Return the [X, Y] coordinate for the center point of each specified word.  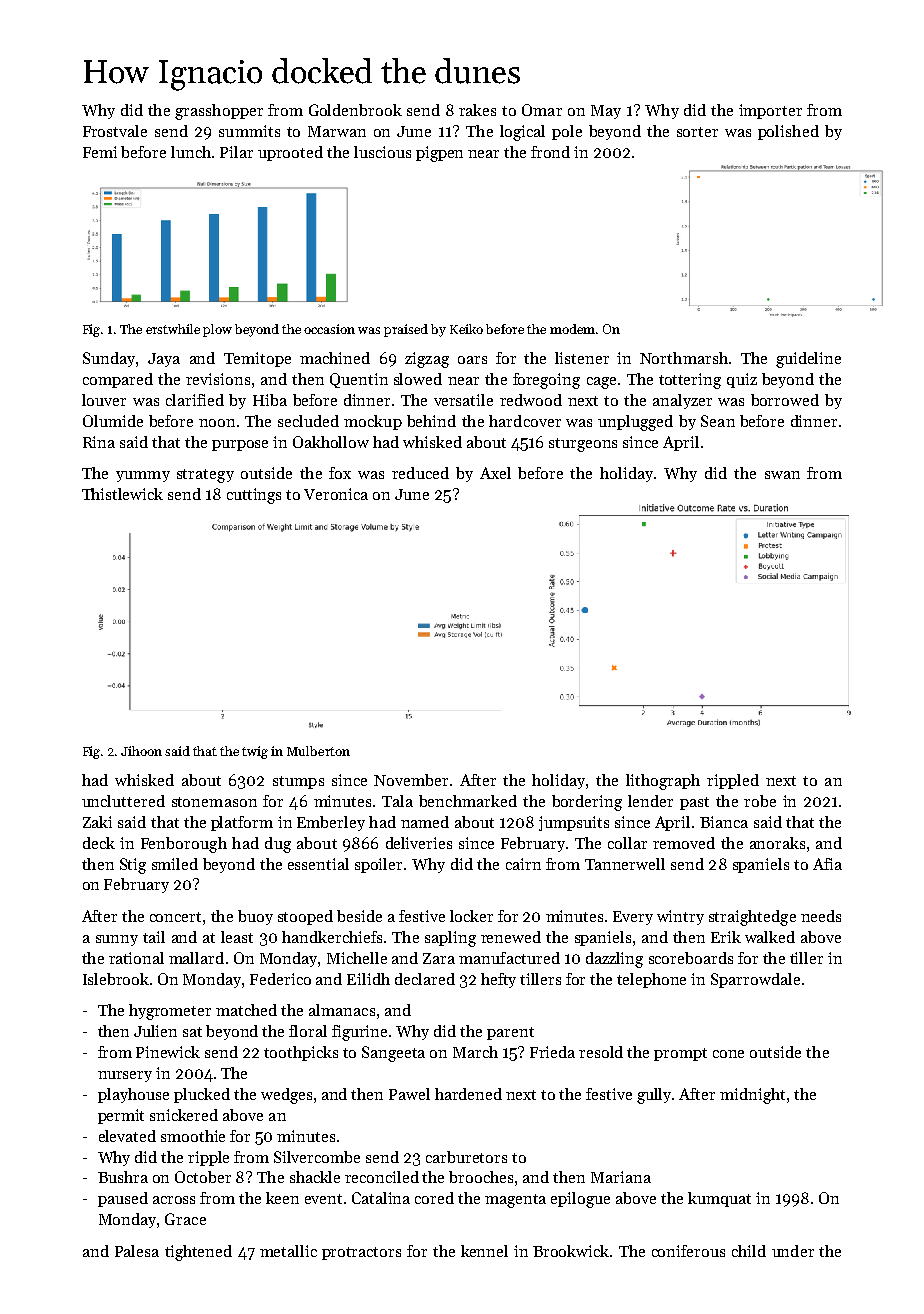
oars [472, 360]
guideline [808, 360]
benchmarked [468, 801]
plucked [202, 1095]
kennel [484, 1251]
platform [242, 823]
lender [650, 801]
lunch [191, 152]
